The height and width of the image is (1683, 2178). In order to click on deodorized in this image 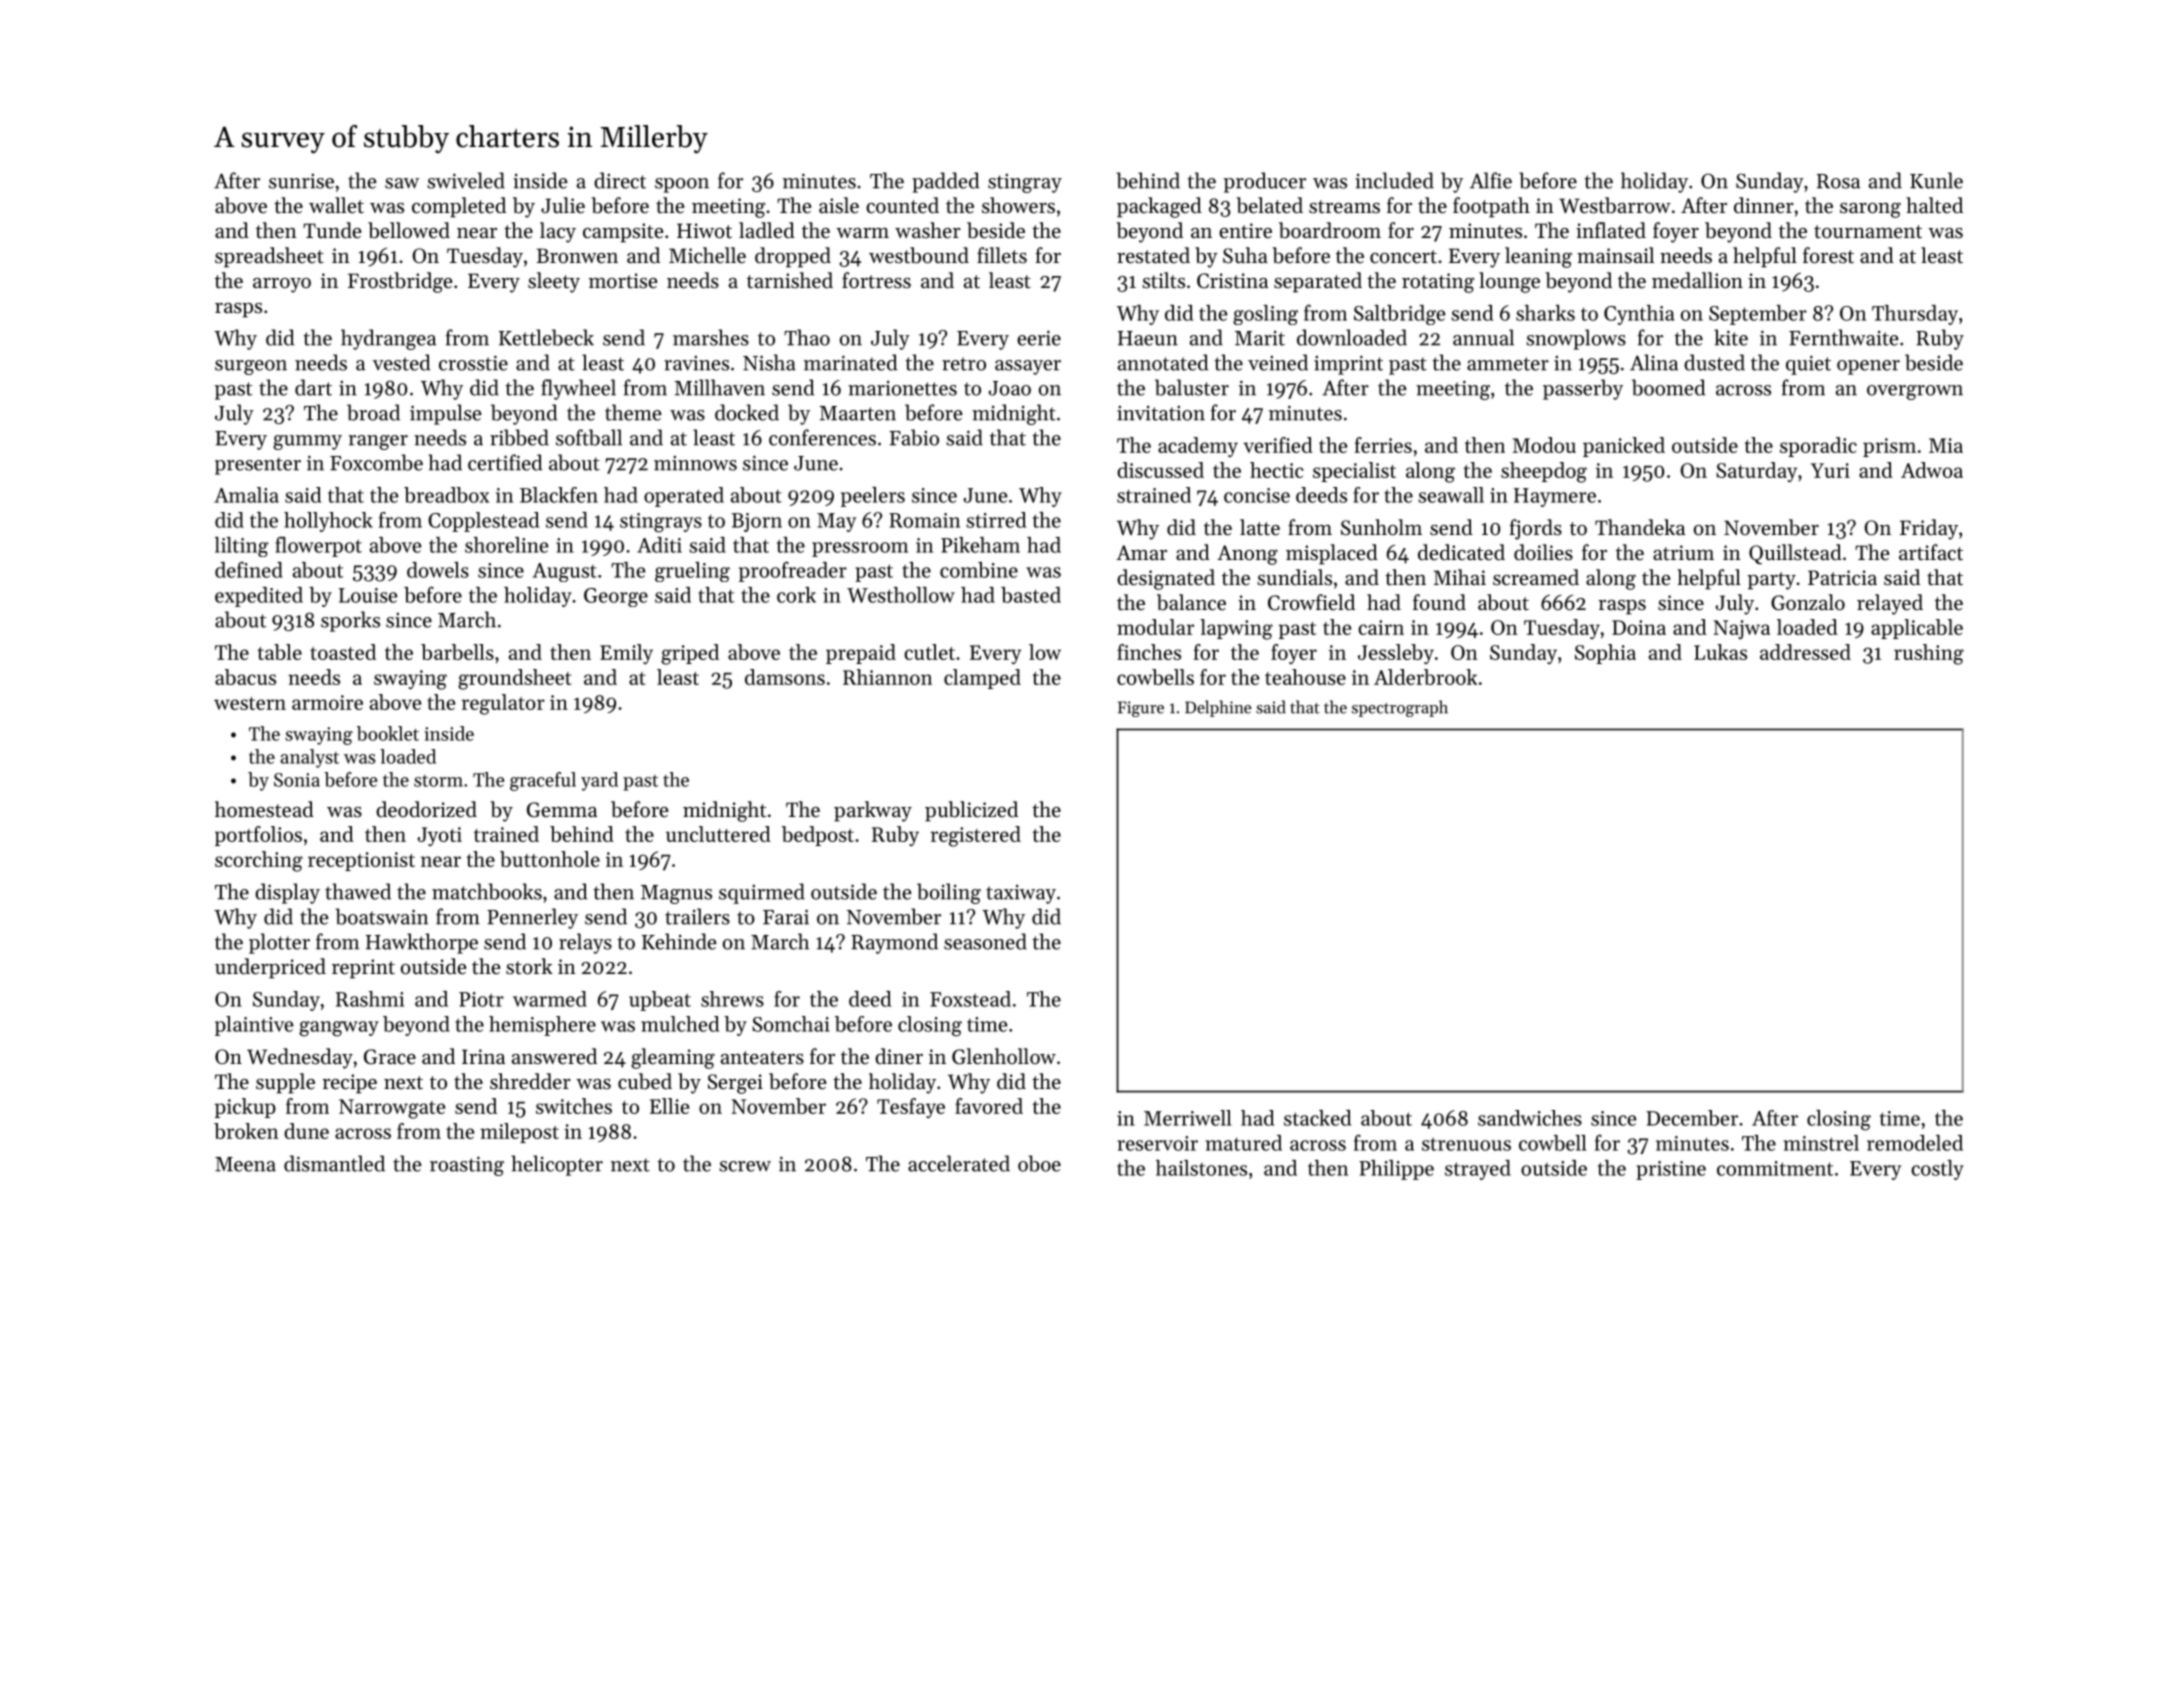, I will do `click(426, 809)`.
